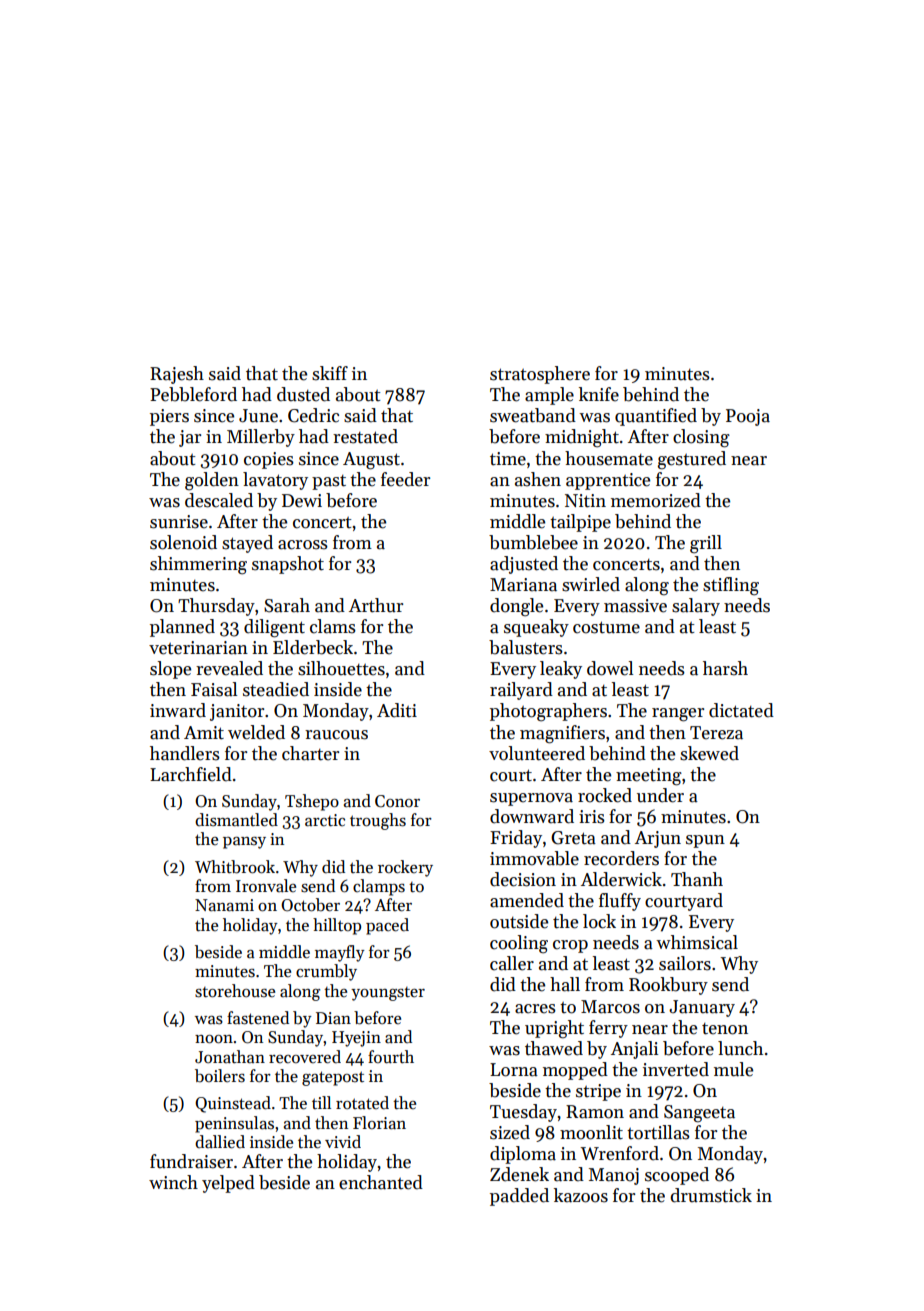 Image resolution: width=924 pixels, height=1311 pixels. I want to click on quantified, so click(656, 417).
